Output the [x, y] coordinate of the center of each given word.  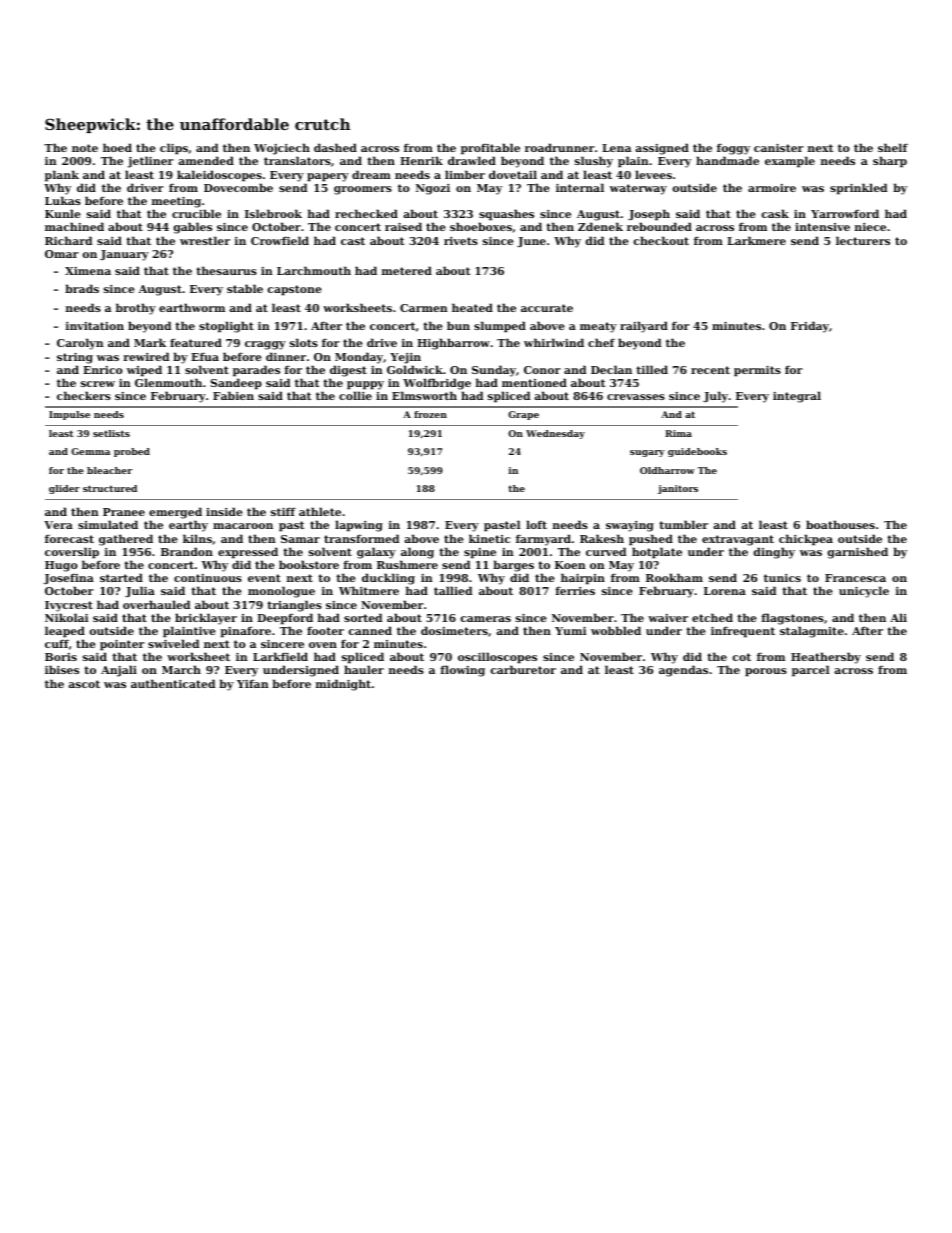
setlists [111, 433]
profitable [490, 149]
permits [757, 371]
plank [62, 176]
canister [779, 148]
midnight [343, 685]
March [181, 669]
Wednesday [555, 434]
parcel [810, 671]
